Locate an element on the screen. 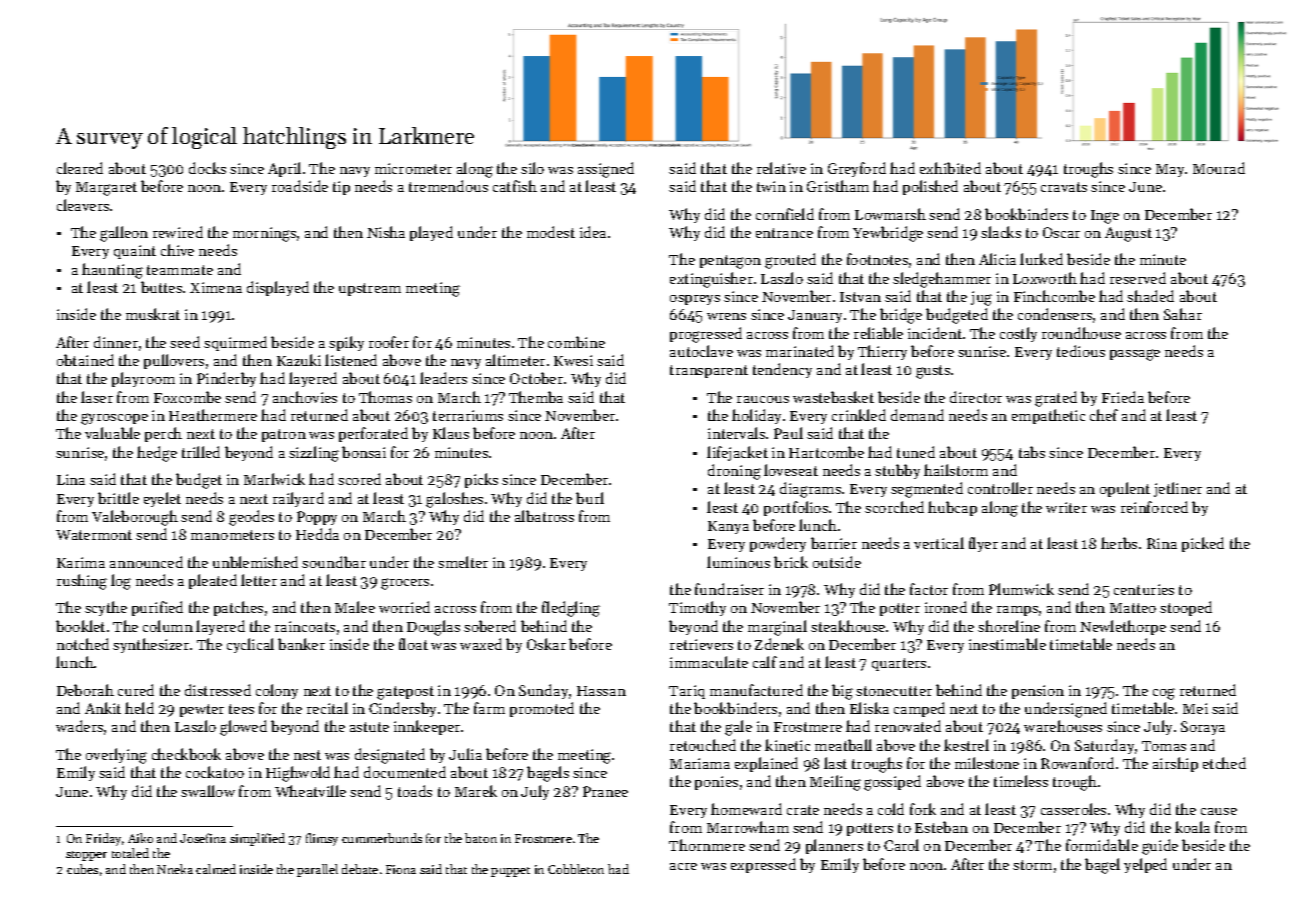 This screenshot has height=924, width=1308. gusts is located at coordinates (933, 372).
